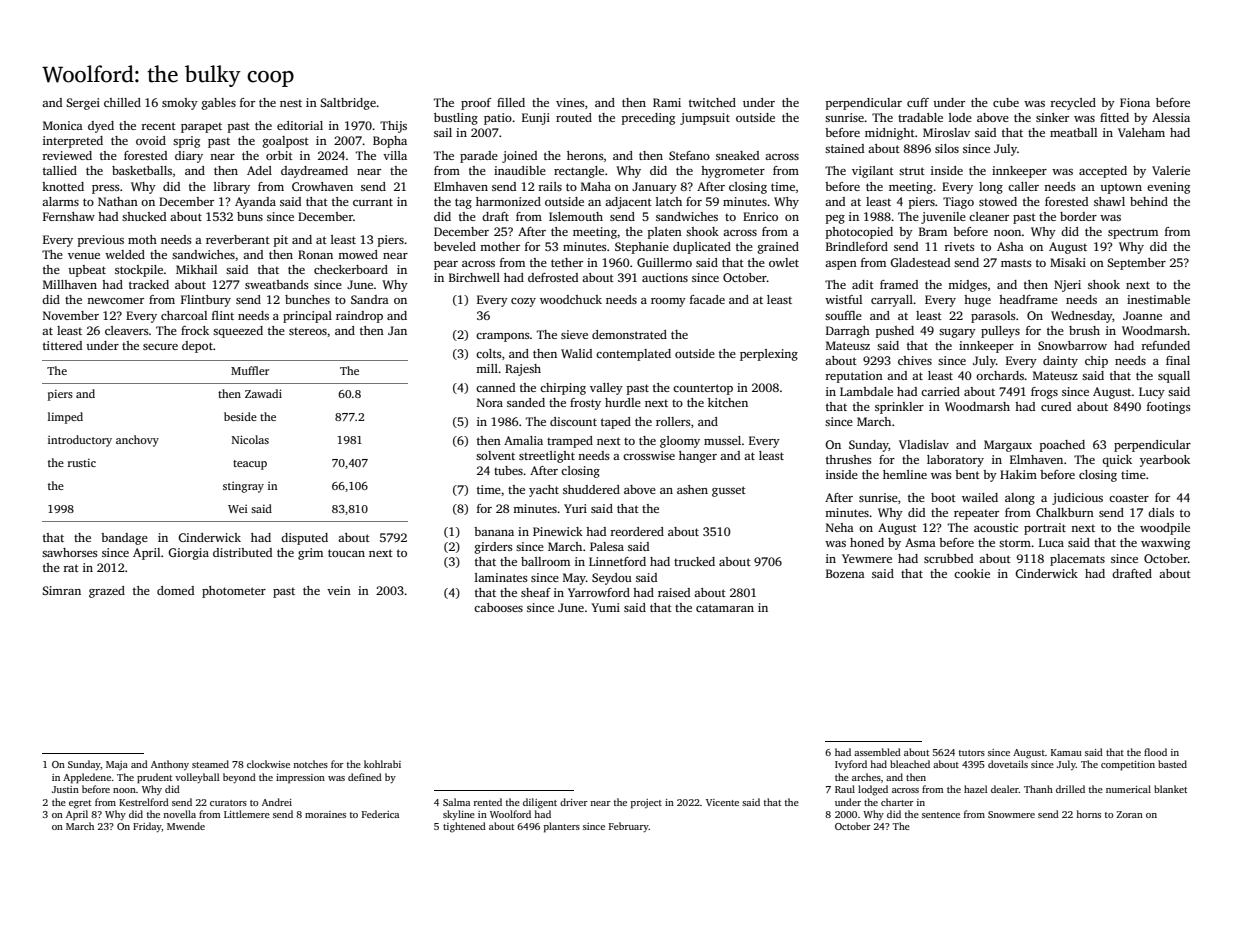 This screenshot has width=1233, height=952. Describe the element at coordinates (61, 590) in the screenshot. I see `Simran` at that location.
